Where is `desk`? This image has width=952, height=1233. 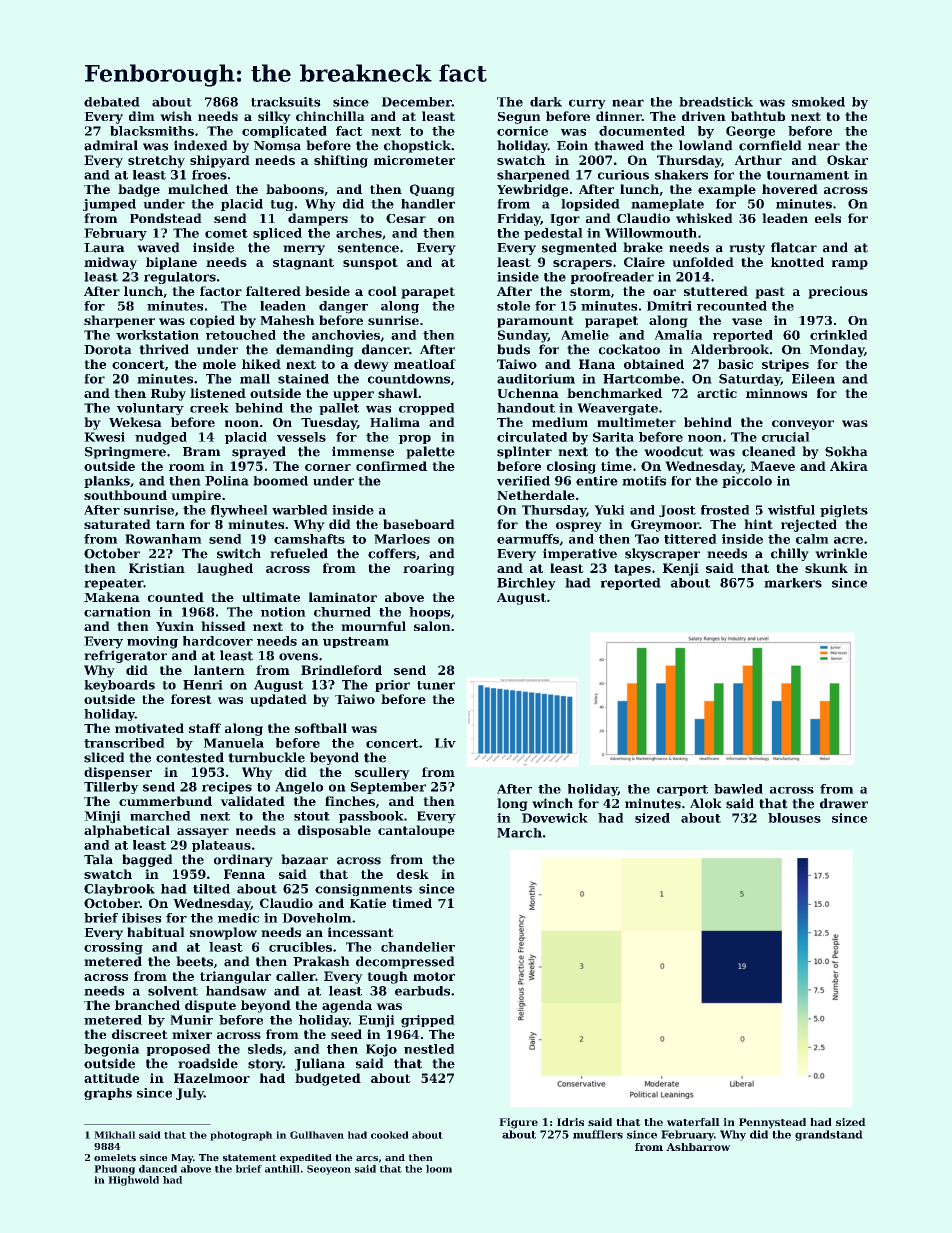
desk is located at coordinates (413, 874).
